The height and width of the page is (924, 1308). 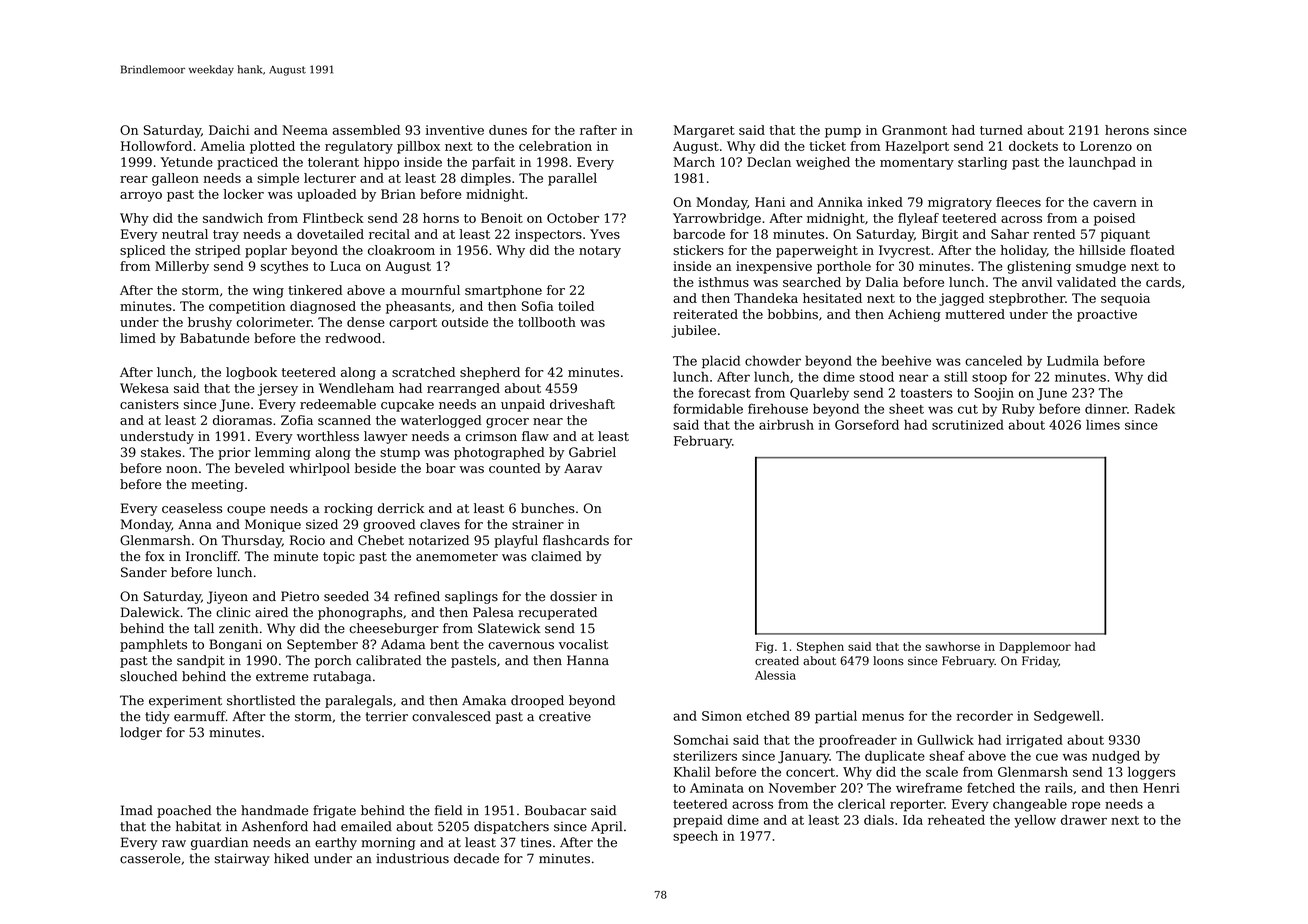 I want to click on tolerant, so click(x=333, y=162).
